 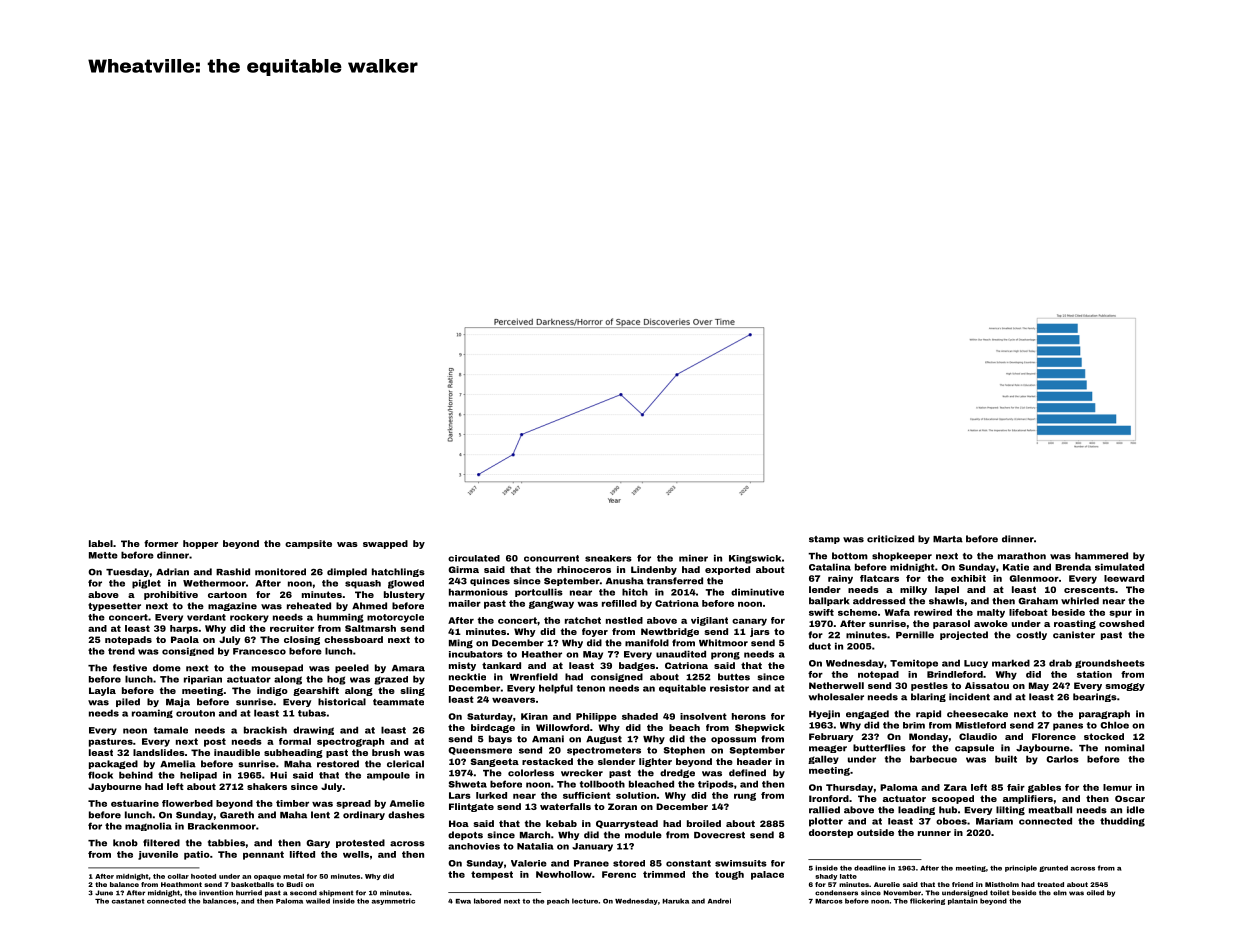 I want to click on Haruka, so click(x=675, y=901).
